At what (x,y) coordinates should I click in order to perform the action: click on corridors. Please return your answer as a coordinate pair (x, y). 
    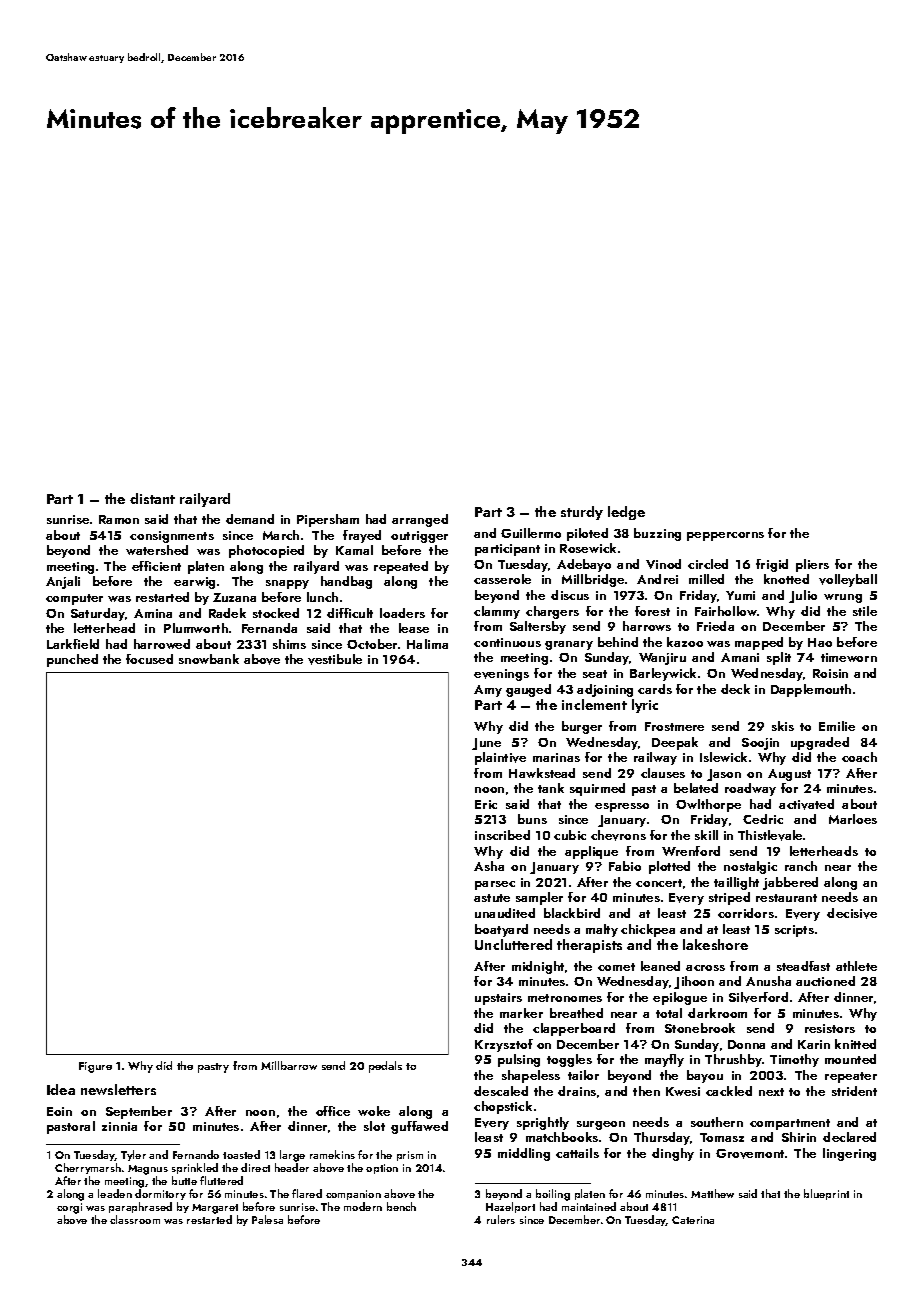
    Looking at the image, I should click on (746, 913).
